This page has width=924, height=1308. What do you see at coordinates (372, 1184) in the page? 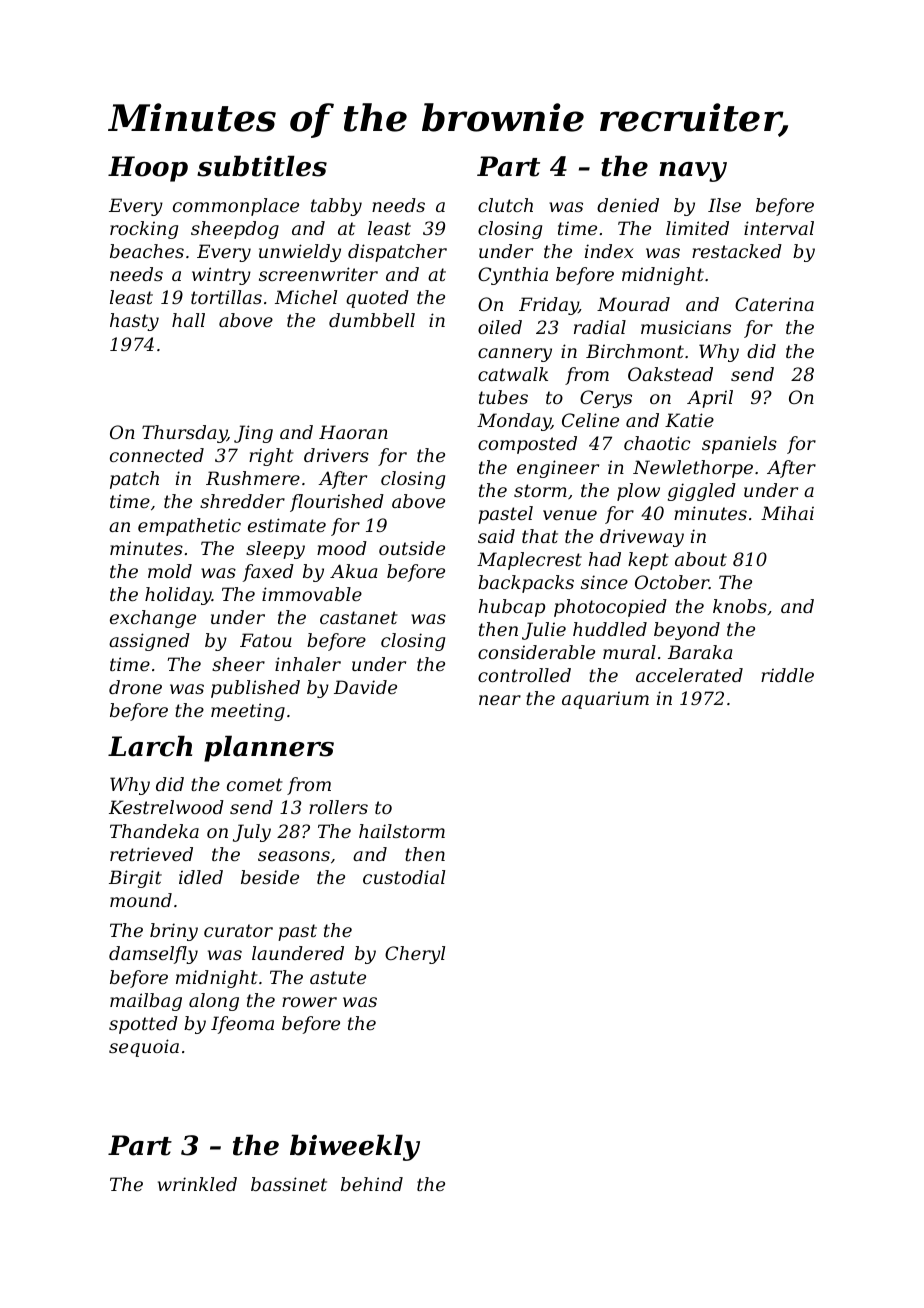
I see `behind` at bounding box center [372, 1184].
